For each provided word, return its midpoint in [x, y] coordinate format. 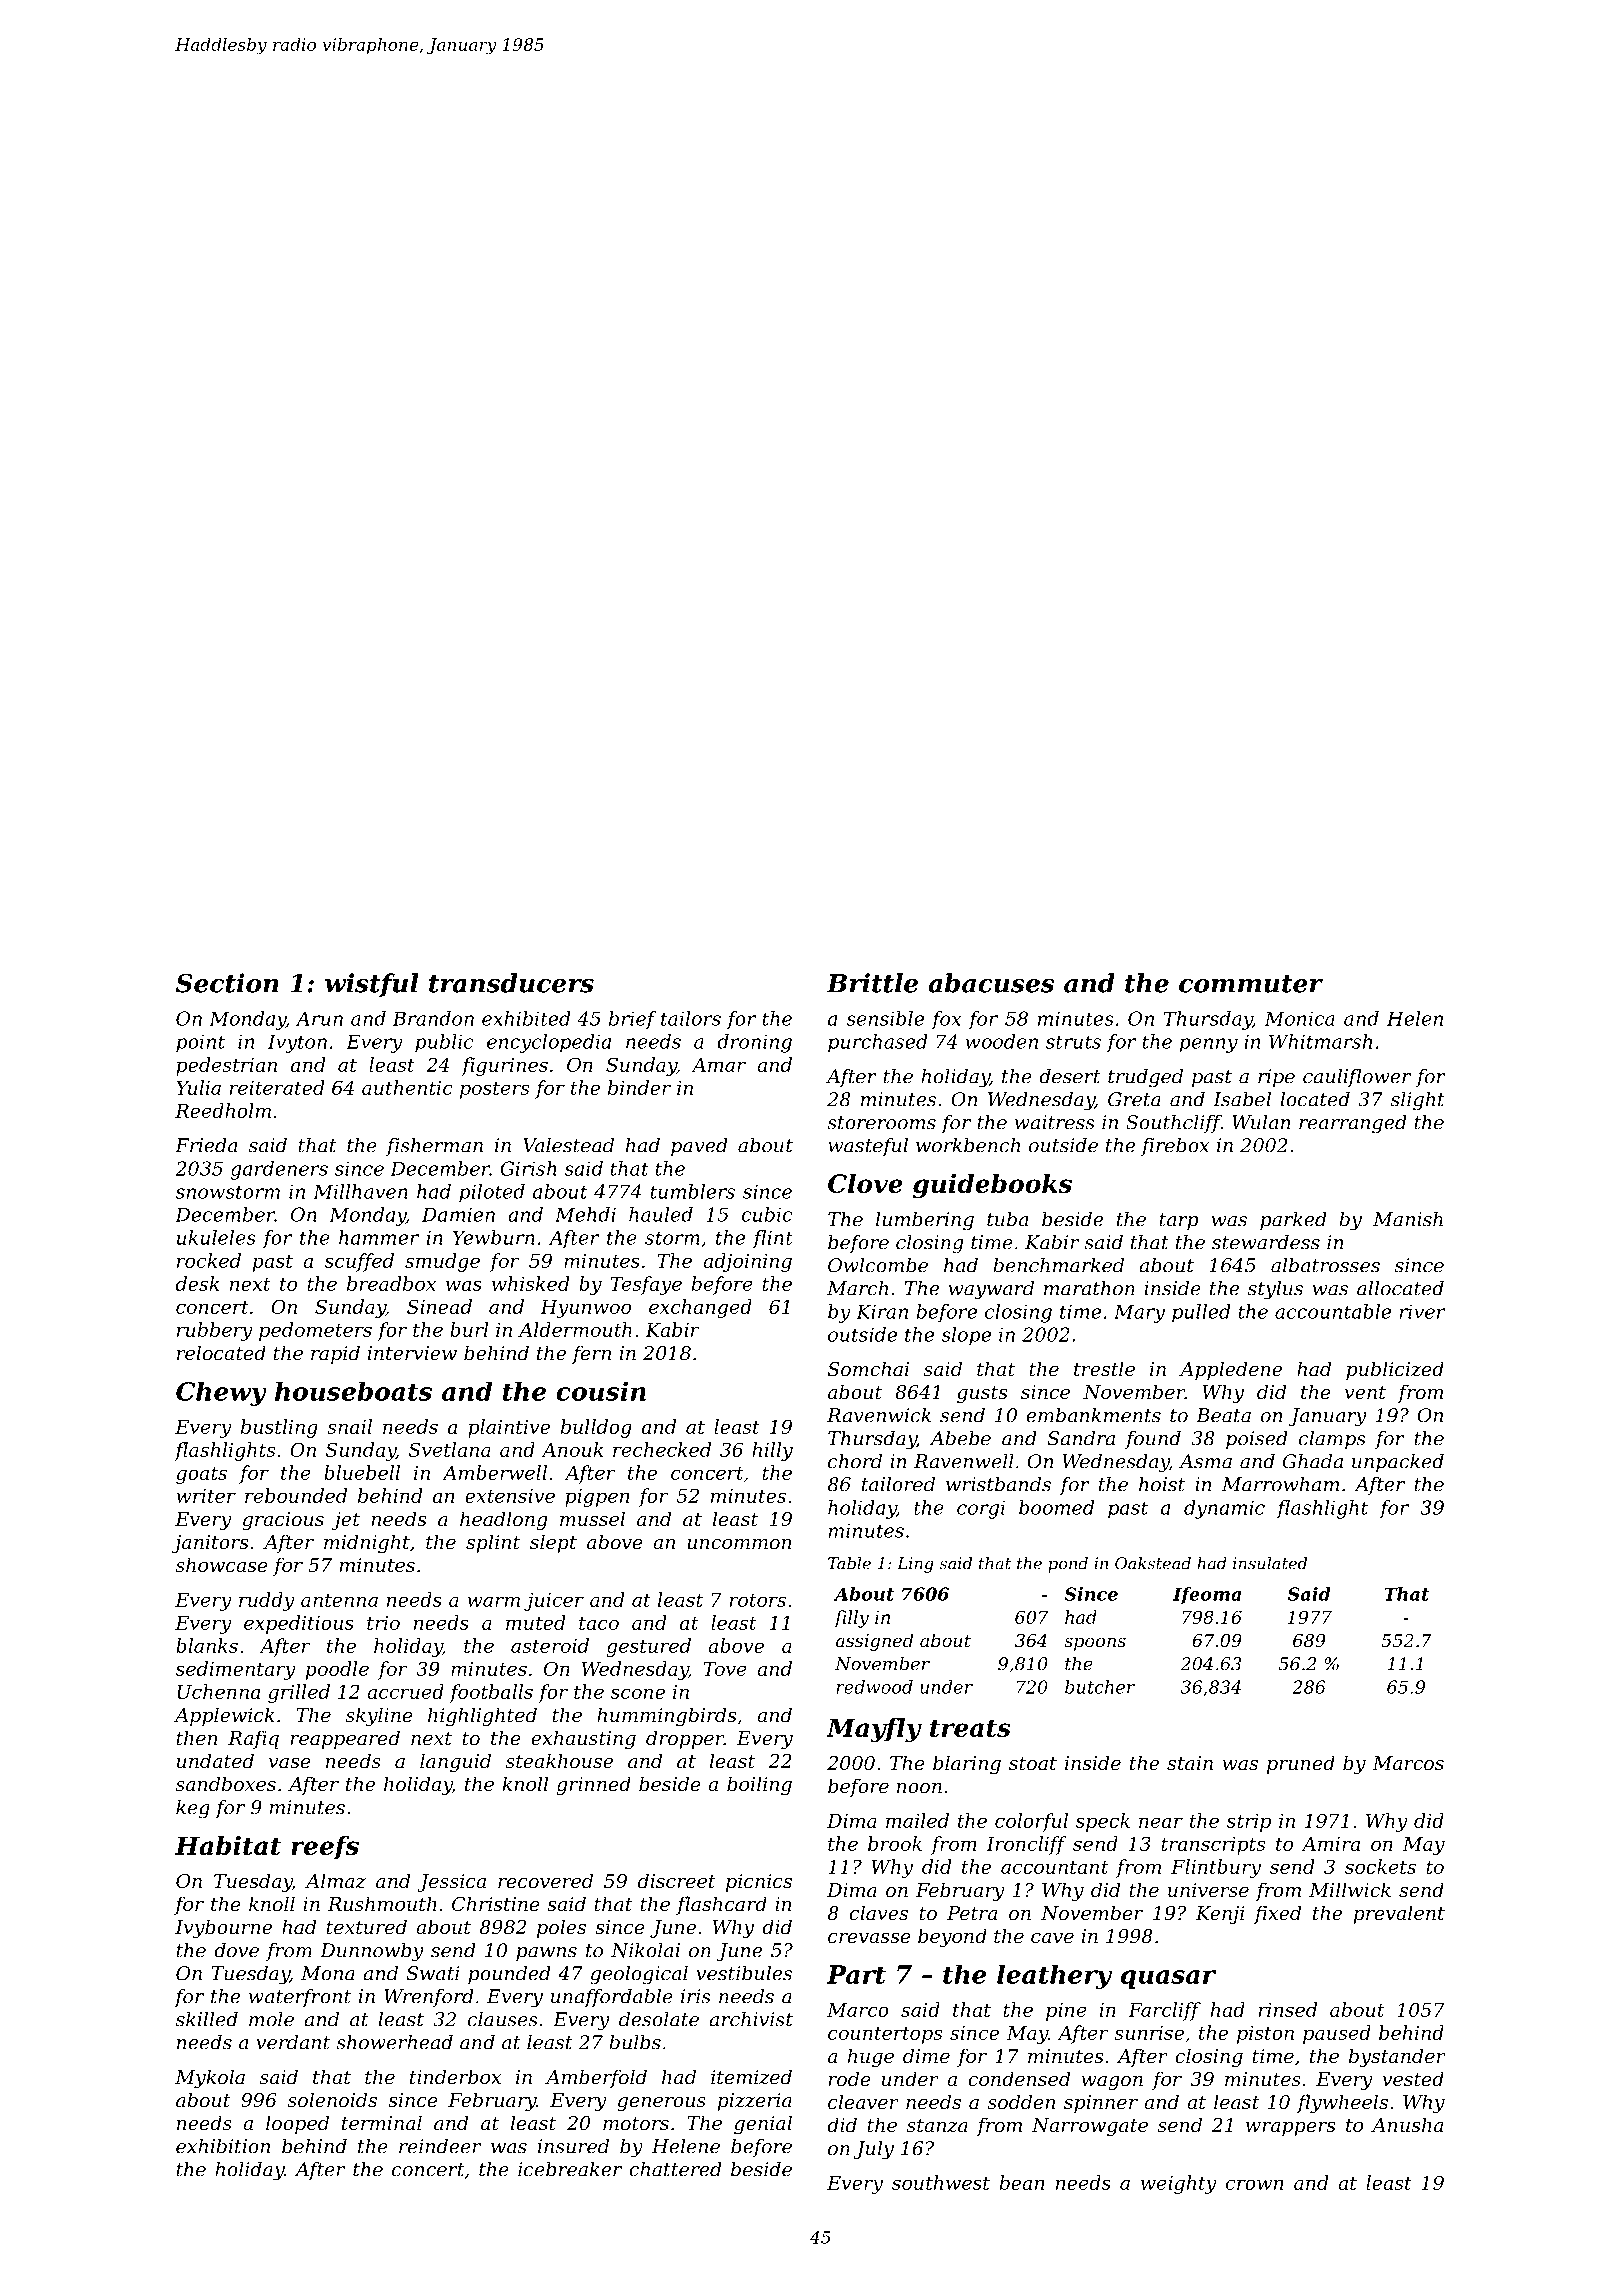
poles [561, 1928]
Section [227, 983]
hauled [661, 1214]
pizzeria [754, 2102]
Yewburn [494, 1237]
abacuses [991, 983]
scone [638, 1693]
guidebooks [992, 1186]
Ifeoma [1207, 1595]
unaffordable [612, 1998]
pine [1066, 2012]
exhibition [223, 2146]
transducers [511, 983]
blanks [207, 1645]
